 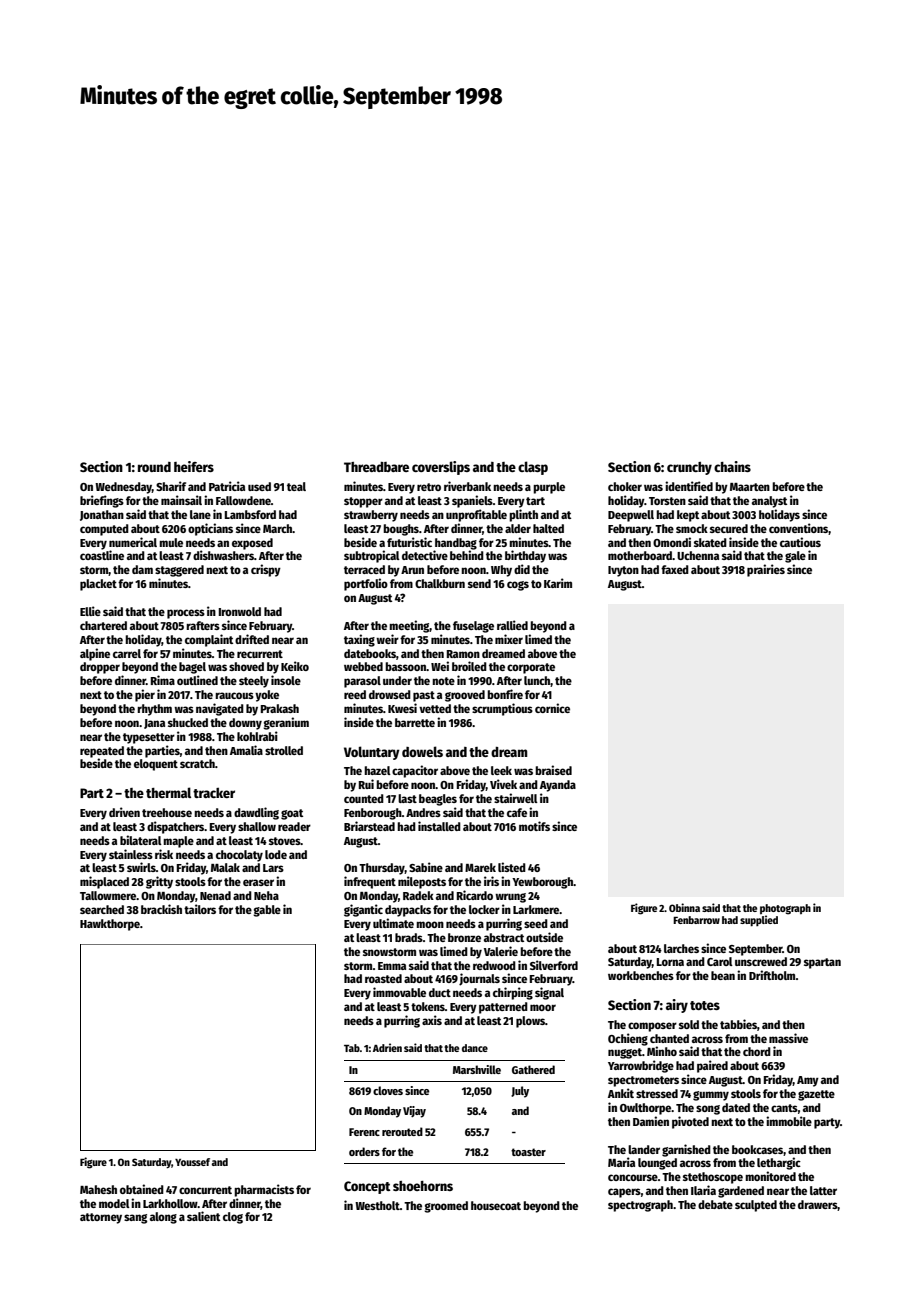 I want to click on unprofitable, so click(x=476, y=515).
